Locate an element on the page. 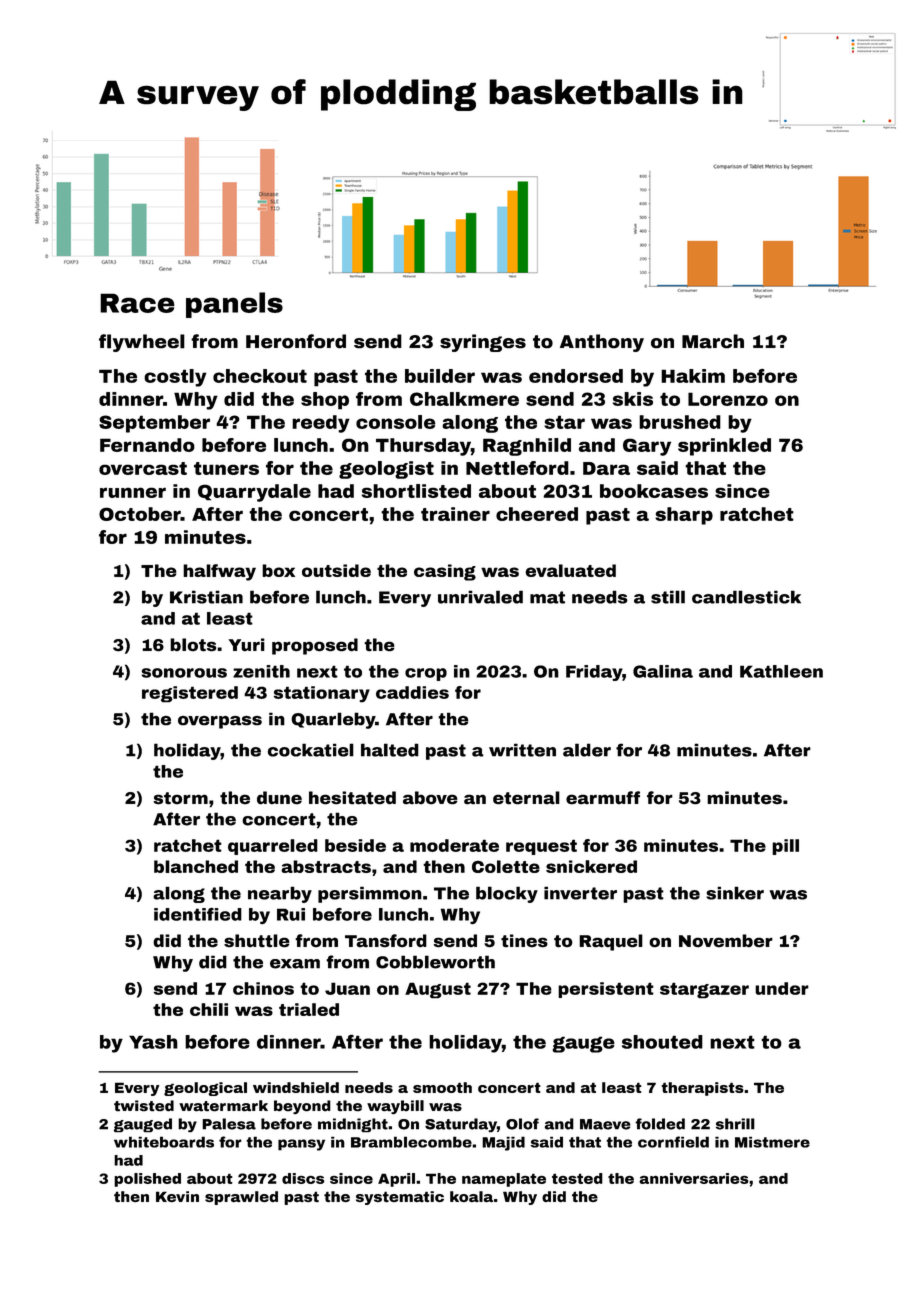  blocky is located at coordinates (507, 894).
